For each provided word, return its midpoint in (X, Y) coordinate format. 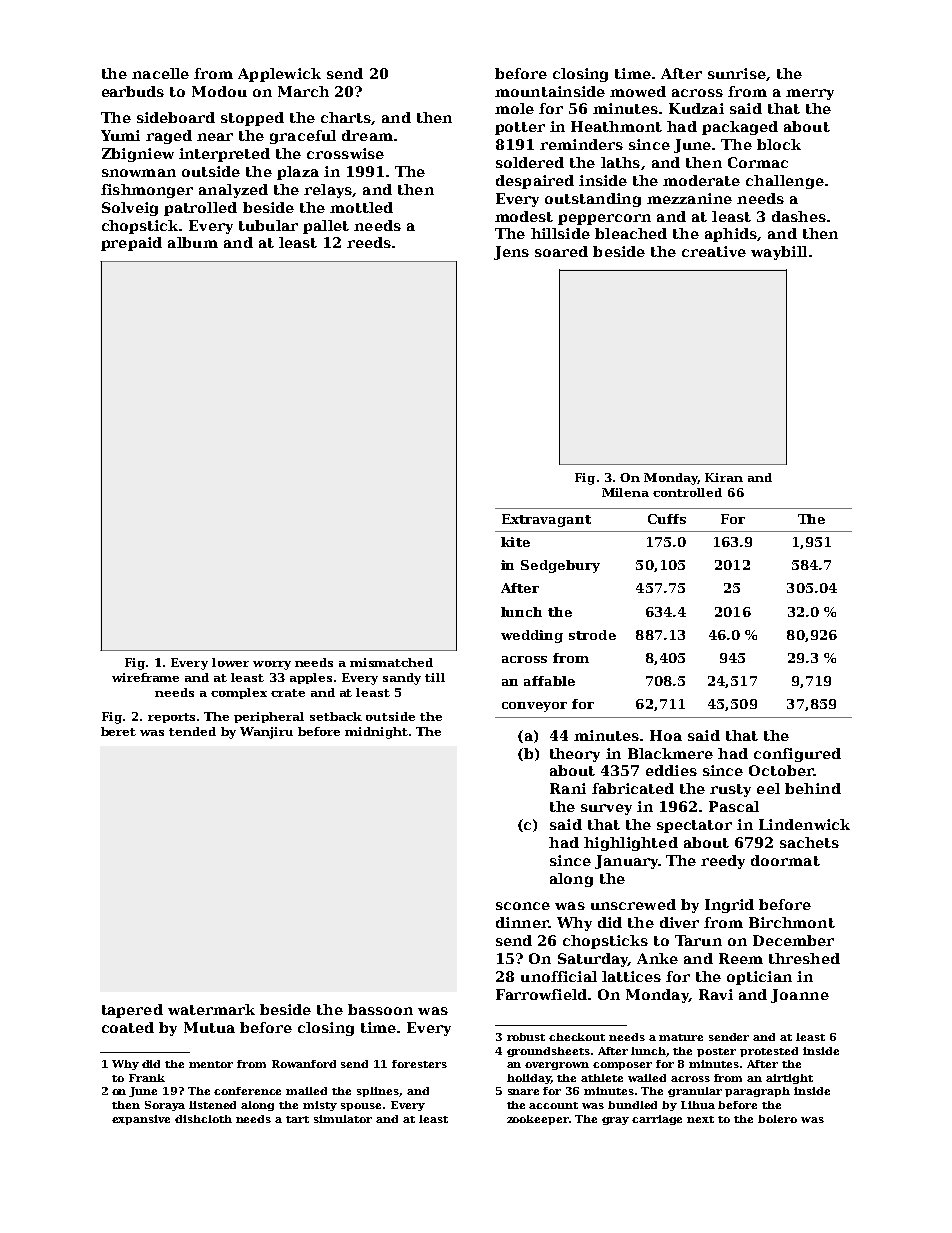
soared (561, 251)
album (193, 242)
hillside (560, 233)
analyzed (233, 191)
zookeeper (538, 1120)
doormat (785, 860)
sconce (523, 906)
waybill (779, 253)
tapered (132, 1011)
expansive (141, 1120)
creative (714, 251)
